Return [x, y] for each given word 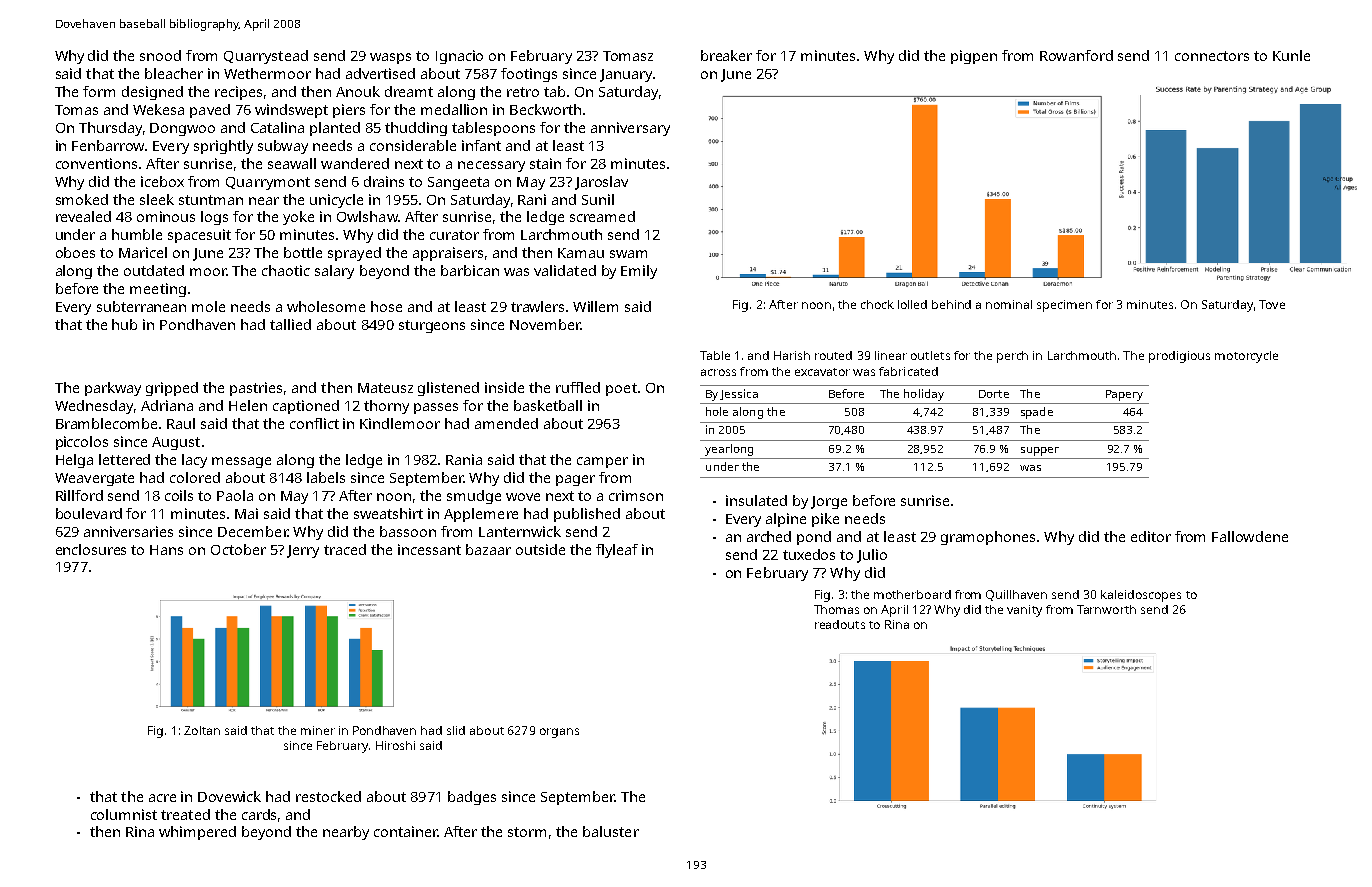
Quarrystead [266, 57]
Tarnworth [1106, 609]
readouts [840, 624]
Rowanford [1076, 55]
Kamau [581, 253]
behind [951, 304]
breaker [726, 55]
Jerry [303, 551]
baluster [611, 831]
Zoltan [202, 730]
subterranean [141, 306]
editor [1151, 536]
